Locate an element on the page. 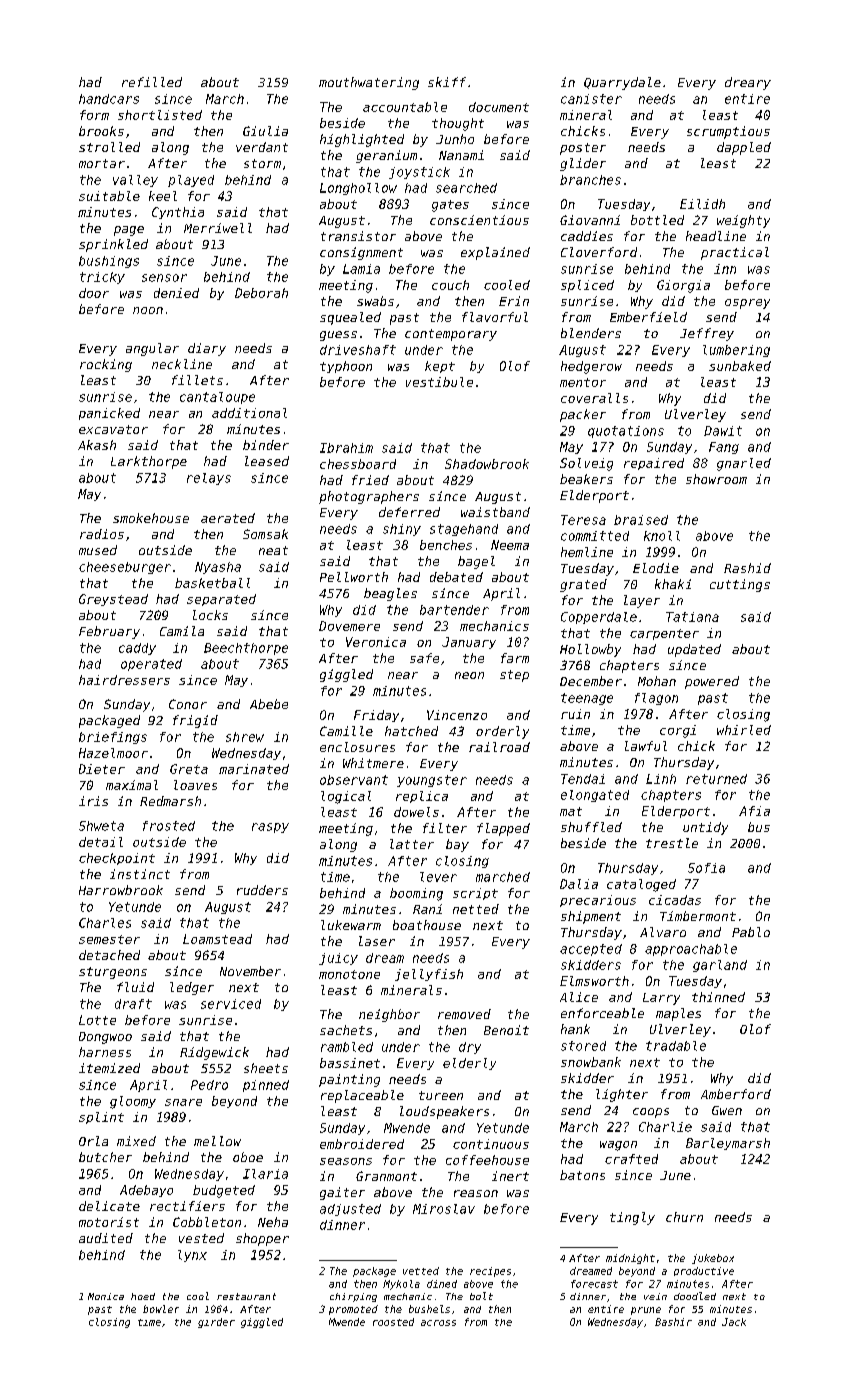  skiff is located at coordinates (447, 82).
